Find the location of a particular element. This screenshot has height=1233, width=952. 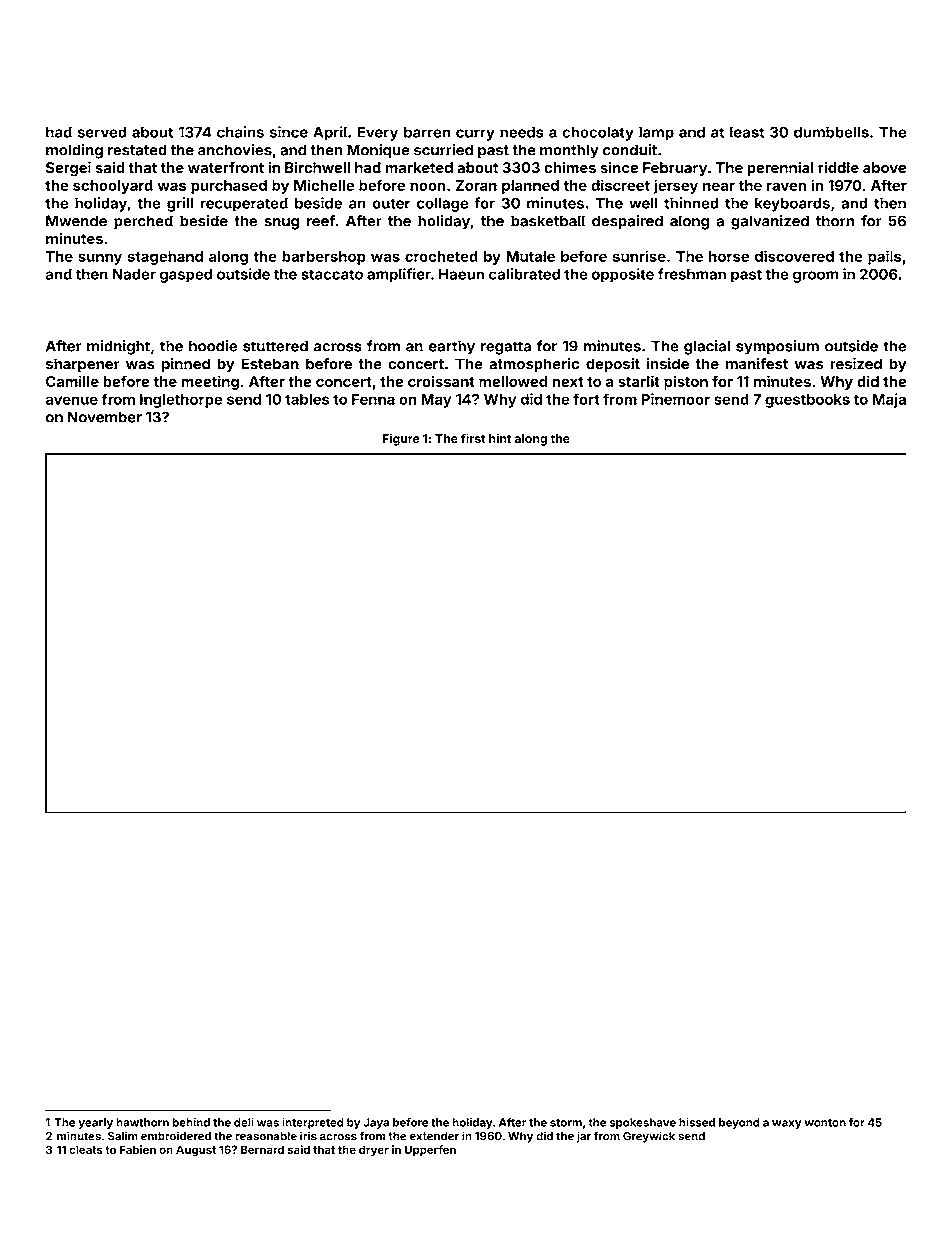

restated is located at coordinates (137, 150).
